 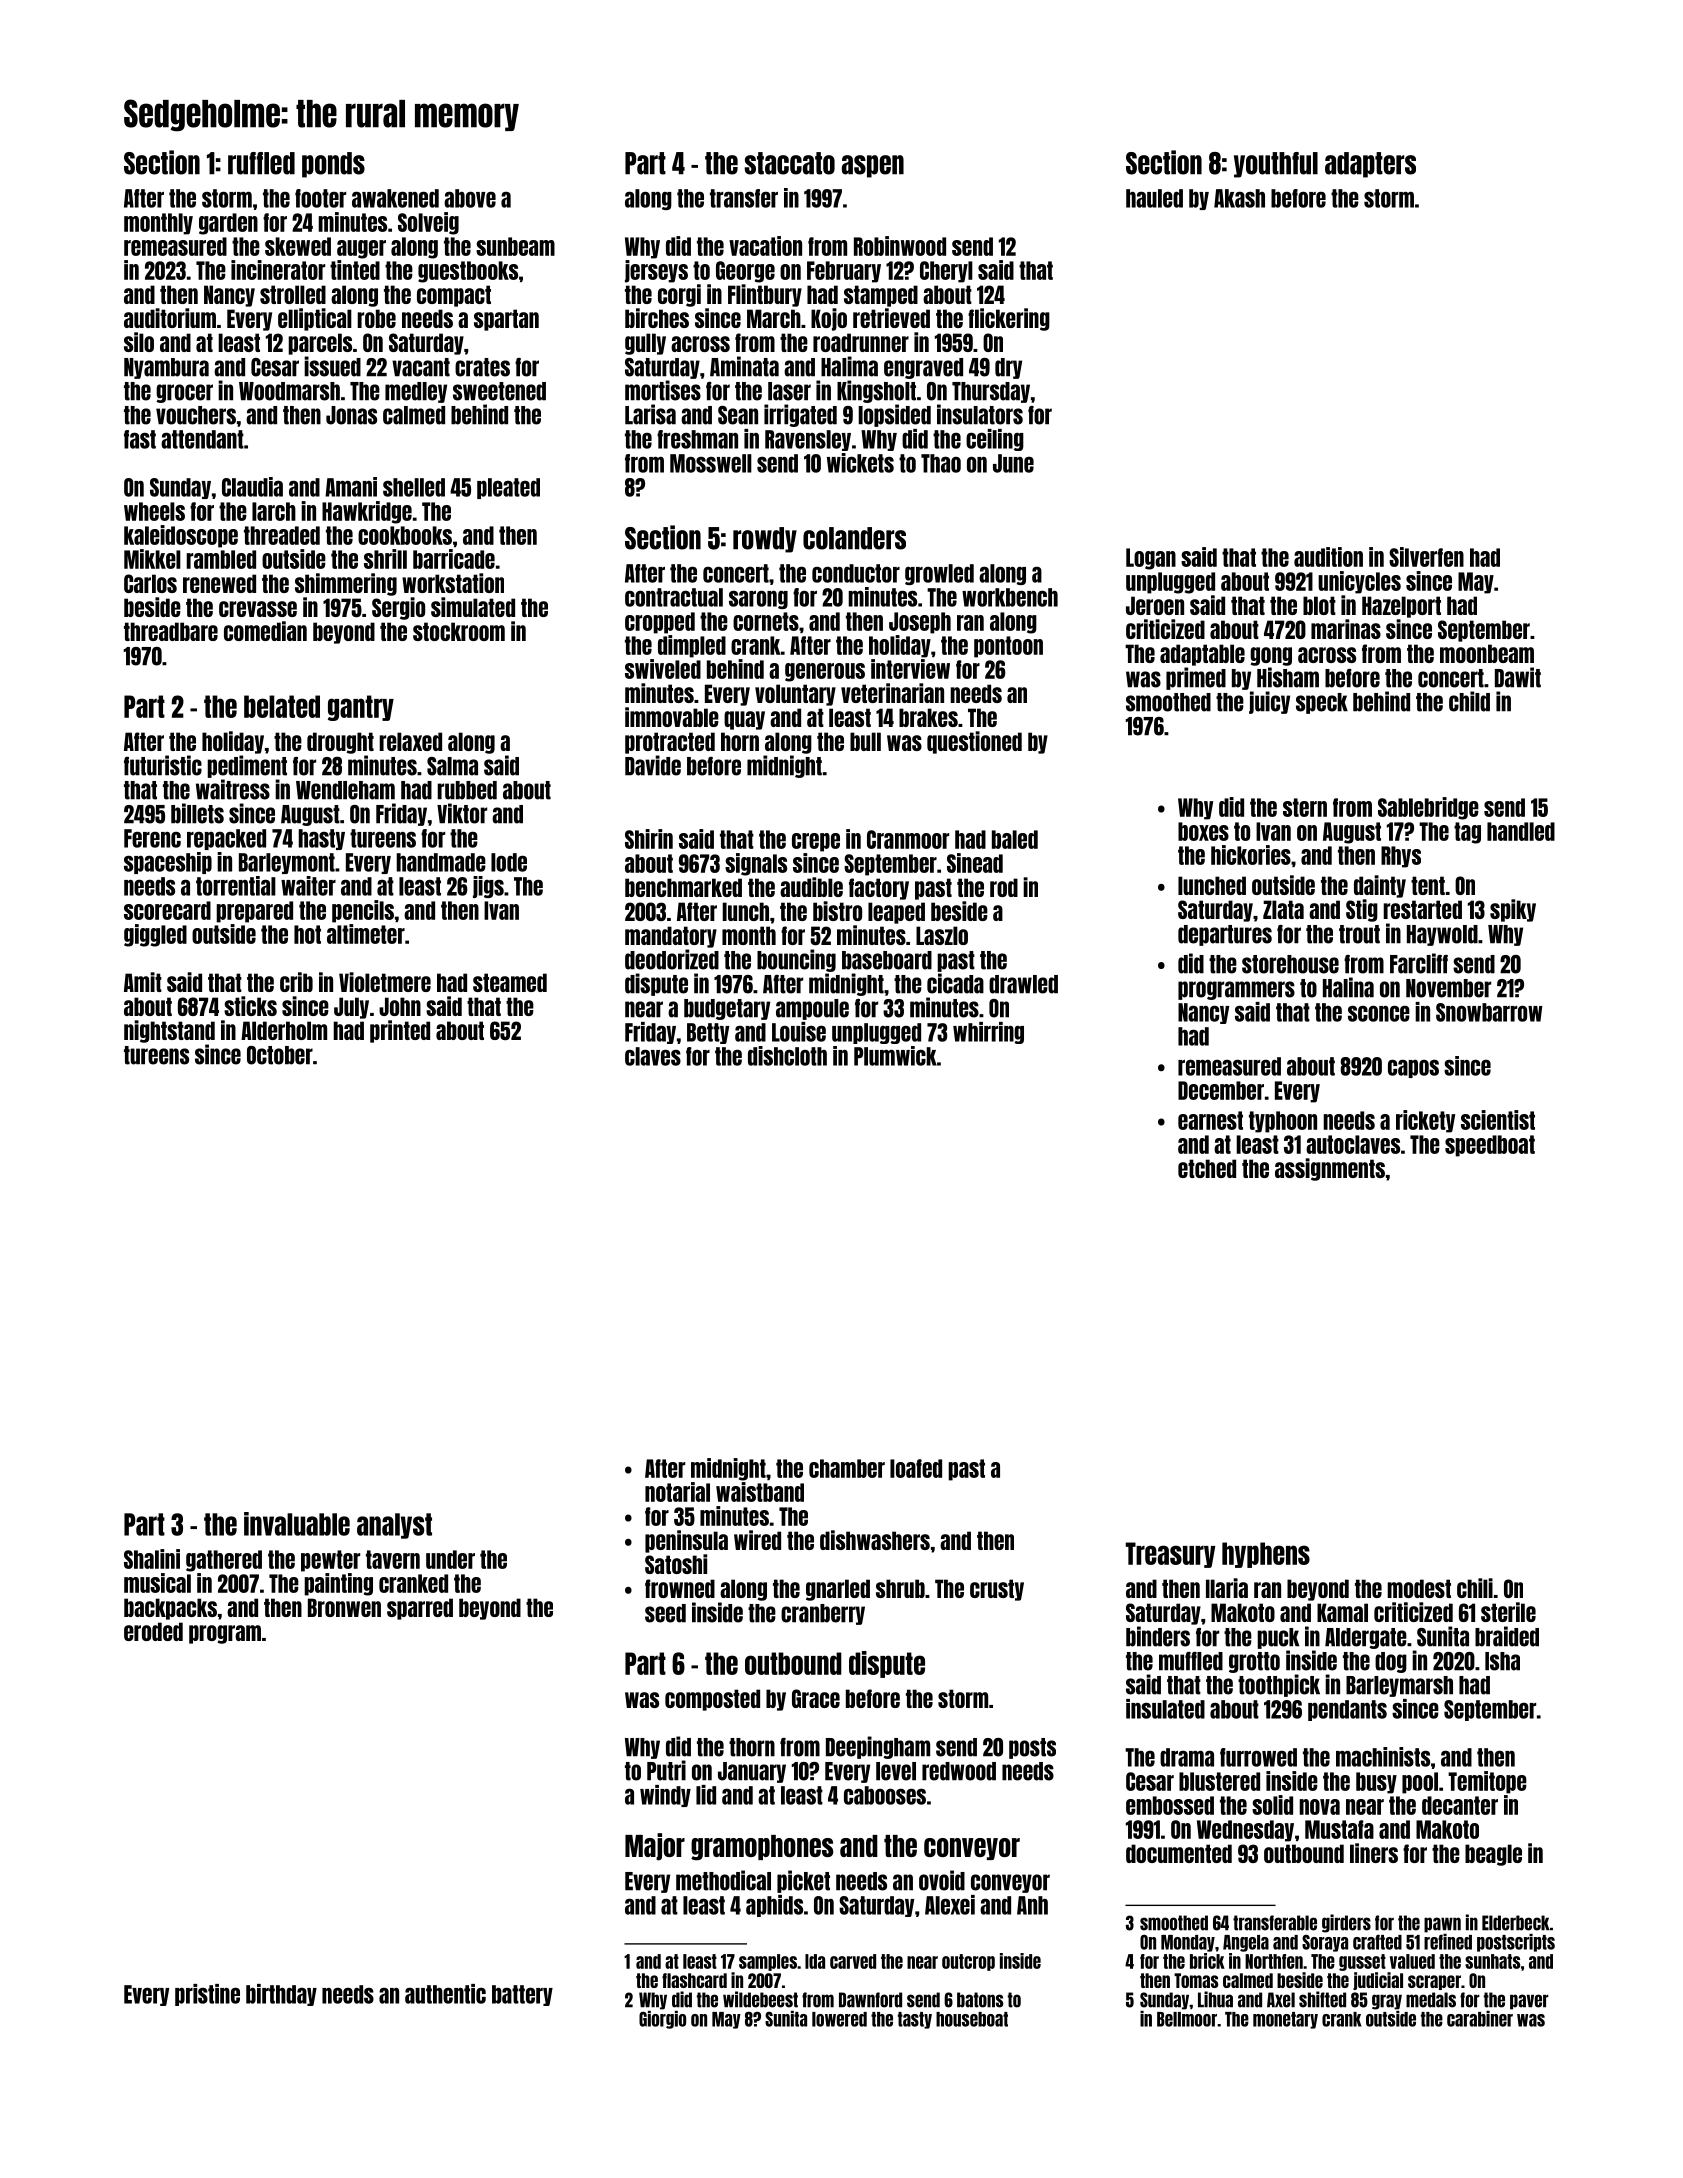 What do you see at coordinates (1521, 831) in the page?
I see `handled` at bounding box center [1521, 831].
